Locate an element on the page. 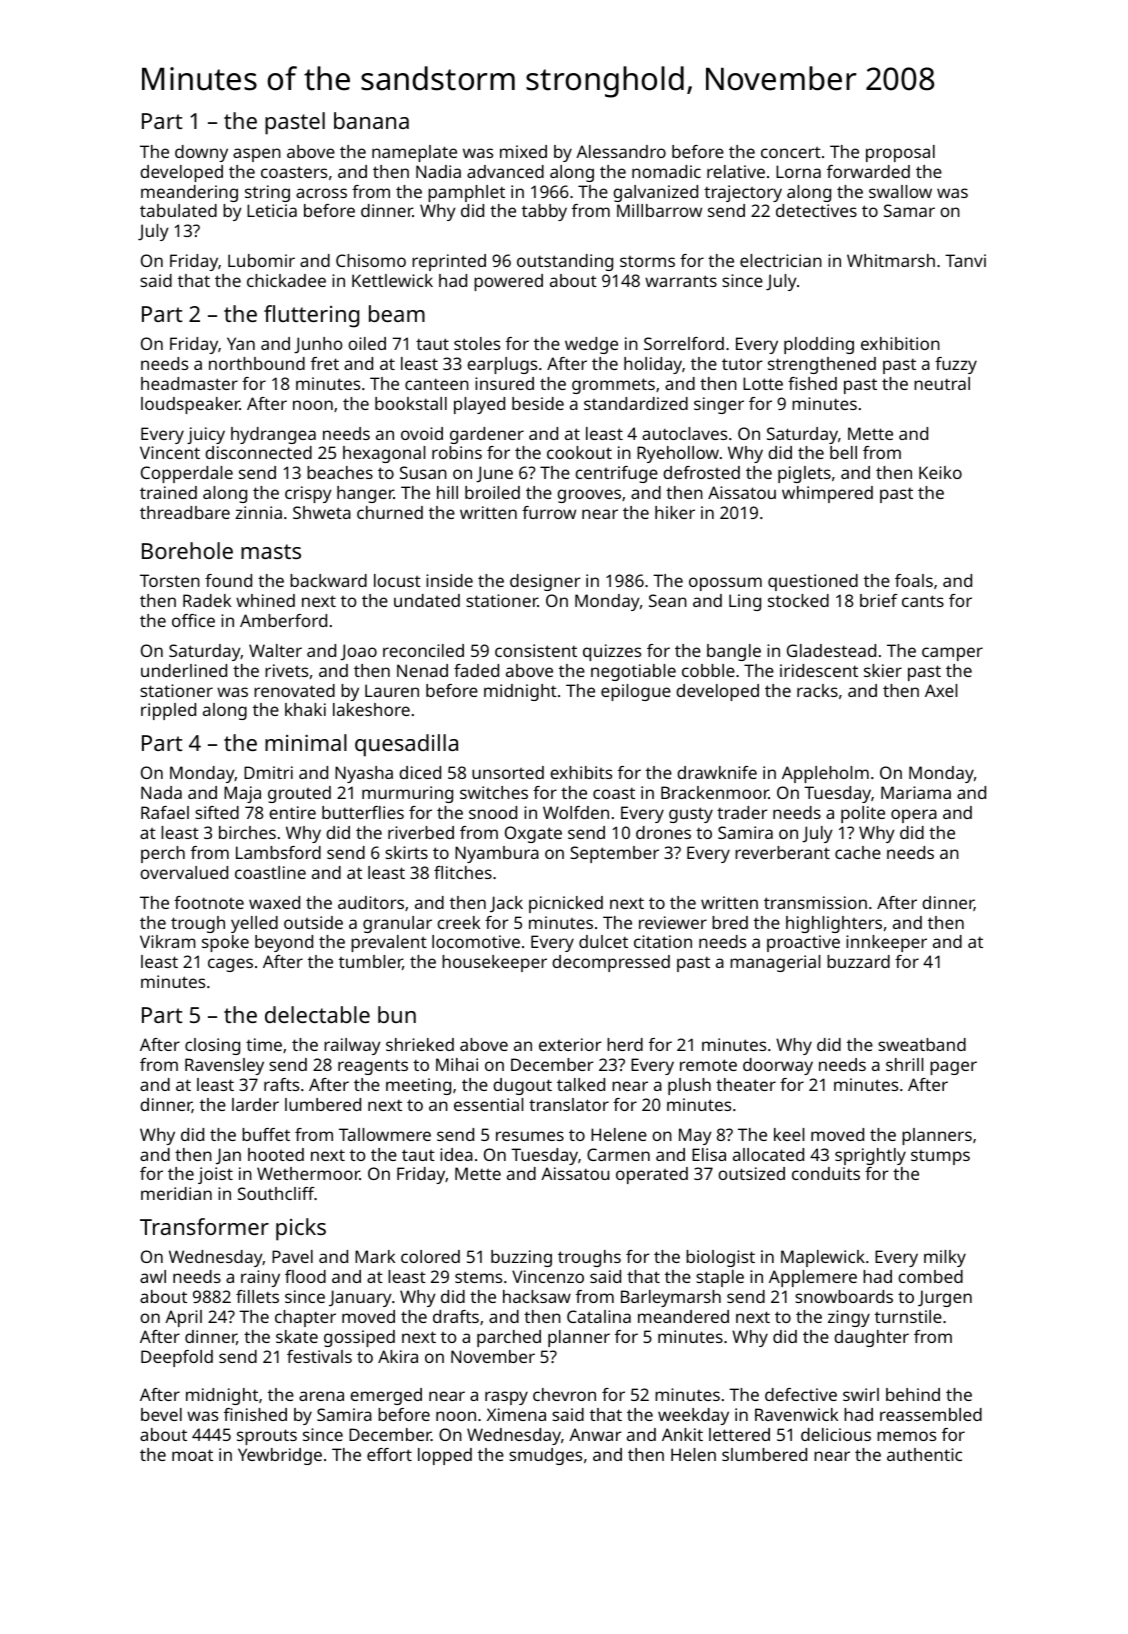 The width and height of the image is (1128, 1634). stumps is located at coordinates (940, 1157).
